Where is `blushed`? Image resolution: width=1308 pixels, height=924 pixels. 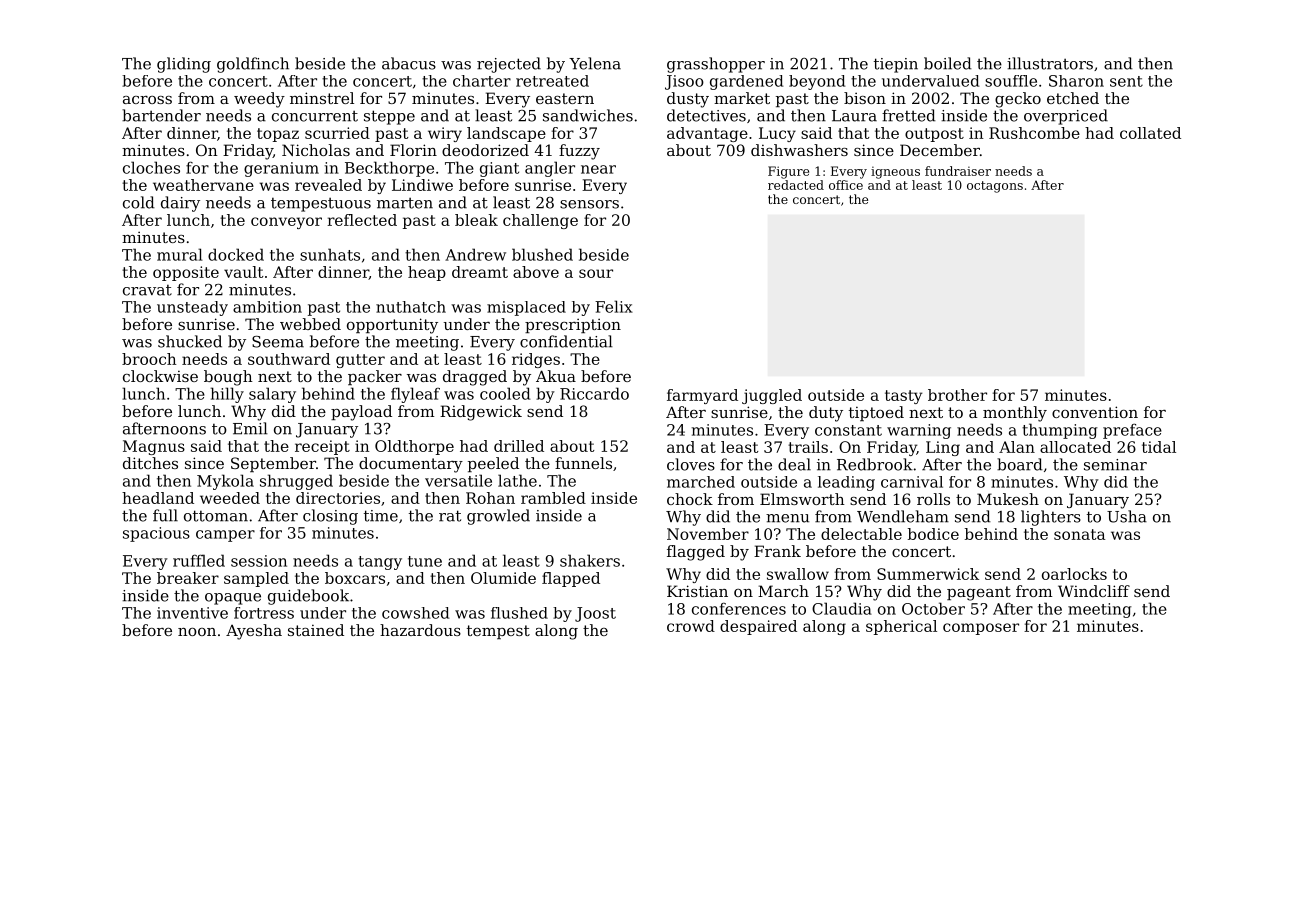
blushed is located at coordinates (542, 254).
